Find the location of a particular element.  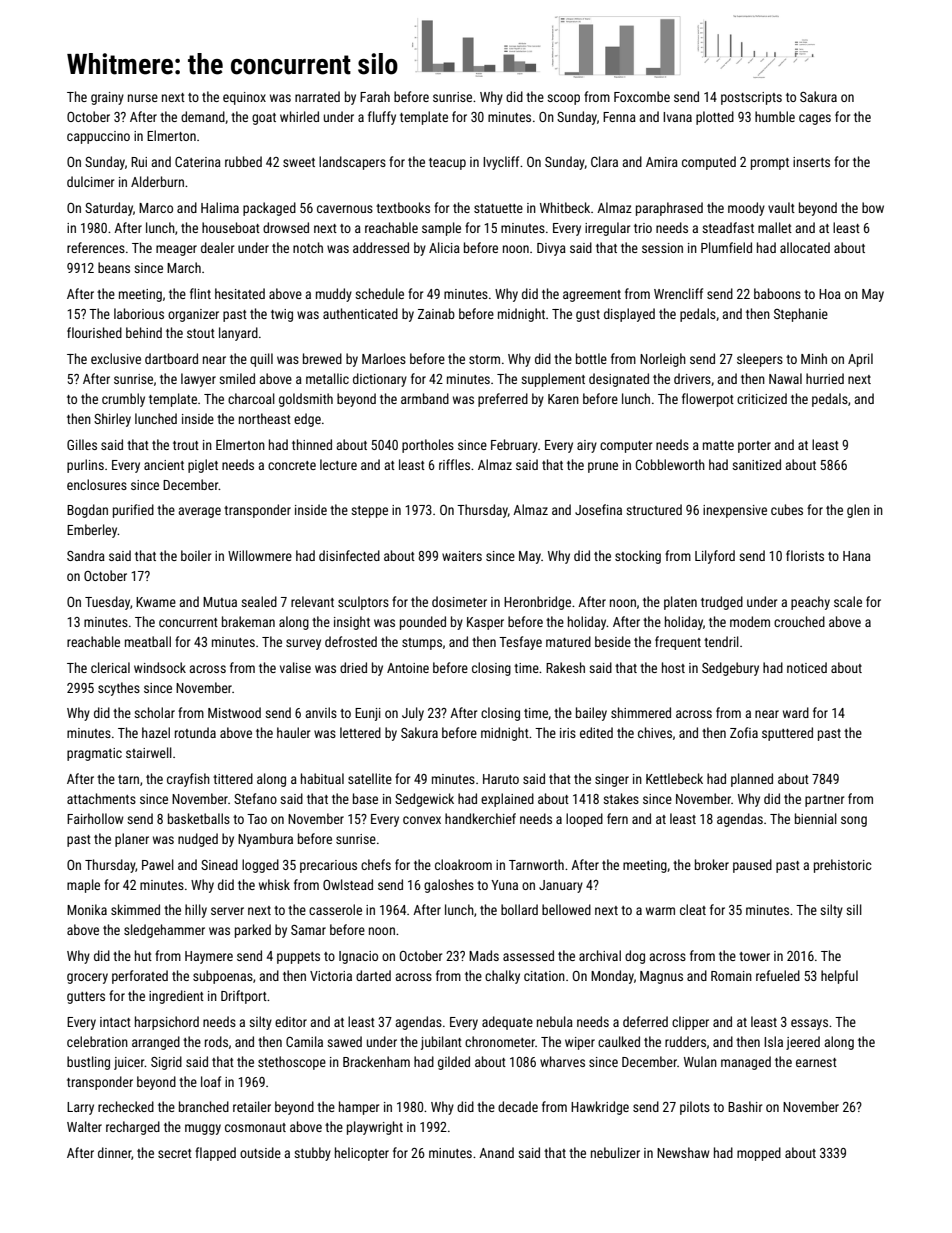

prompt is located at coordinates (770, 164).
